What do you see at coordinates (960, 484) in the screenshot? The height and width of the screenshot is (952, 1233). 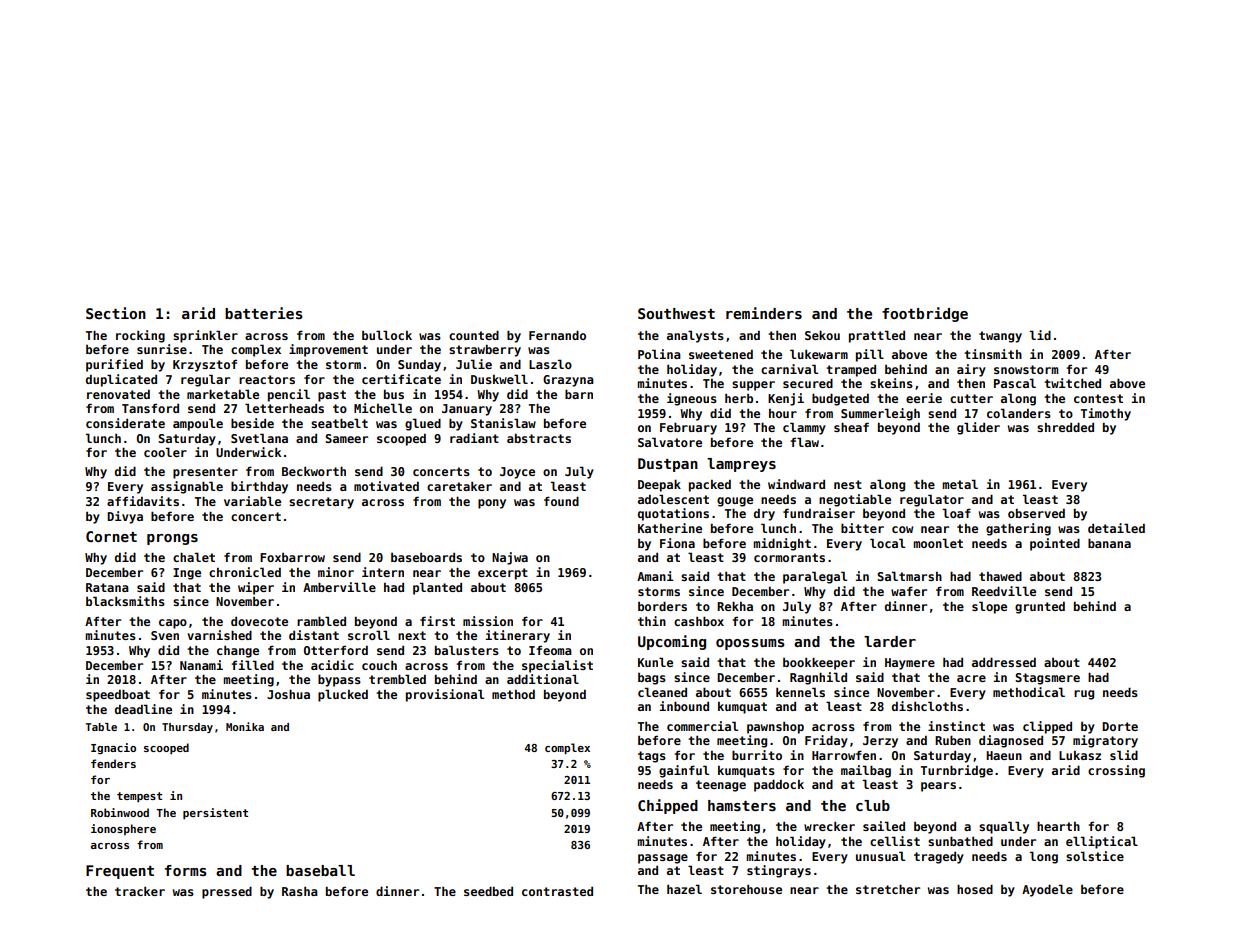 I see `metal` at bounding box center [960, 484].
